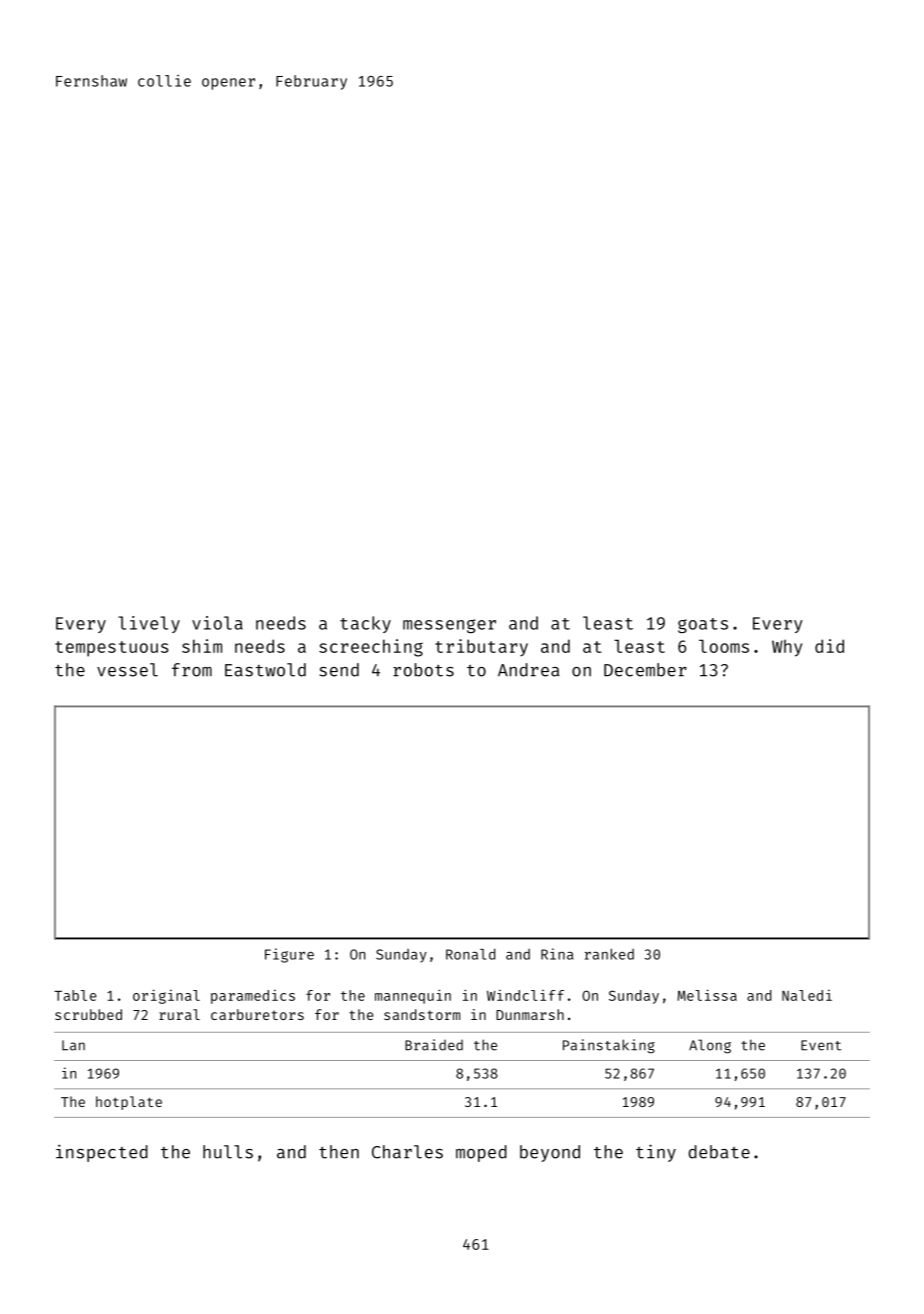 The width and height of the page is (924, 1314). I want to click on moped, so click(481, 1153).
